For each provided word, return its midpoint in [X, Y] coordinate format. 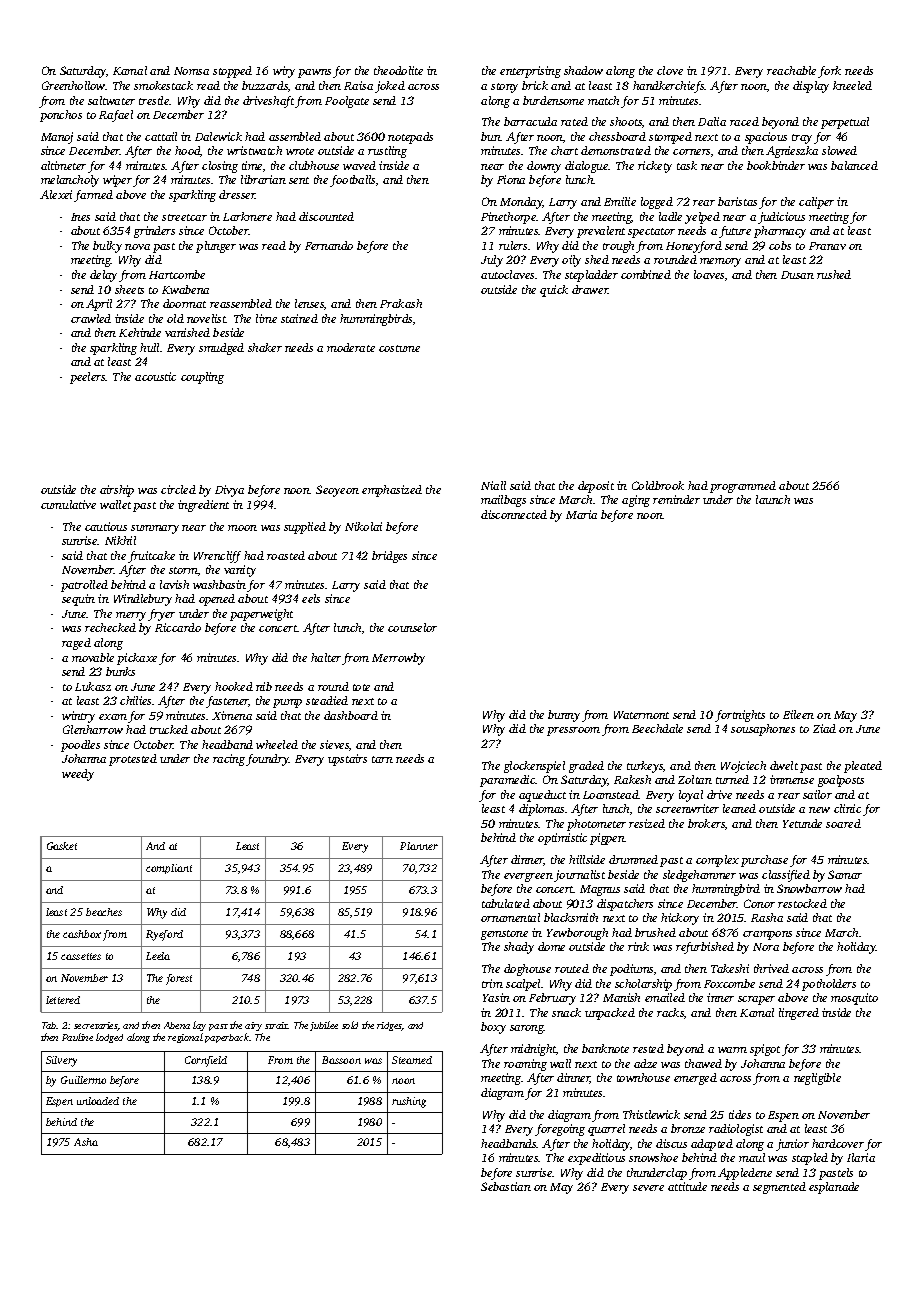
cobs [780, 245]
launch [773, 499]
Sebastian [506, 1186]
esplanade [834, 1188]
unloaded [98, 1101]
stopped [232, 72]
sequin [78, 600]
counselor [412, 627]
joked [390, 87]
